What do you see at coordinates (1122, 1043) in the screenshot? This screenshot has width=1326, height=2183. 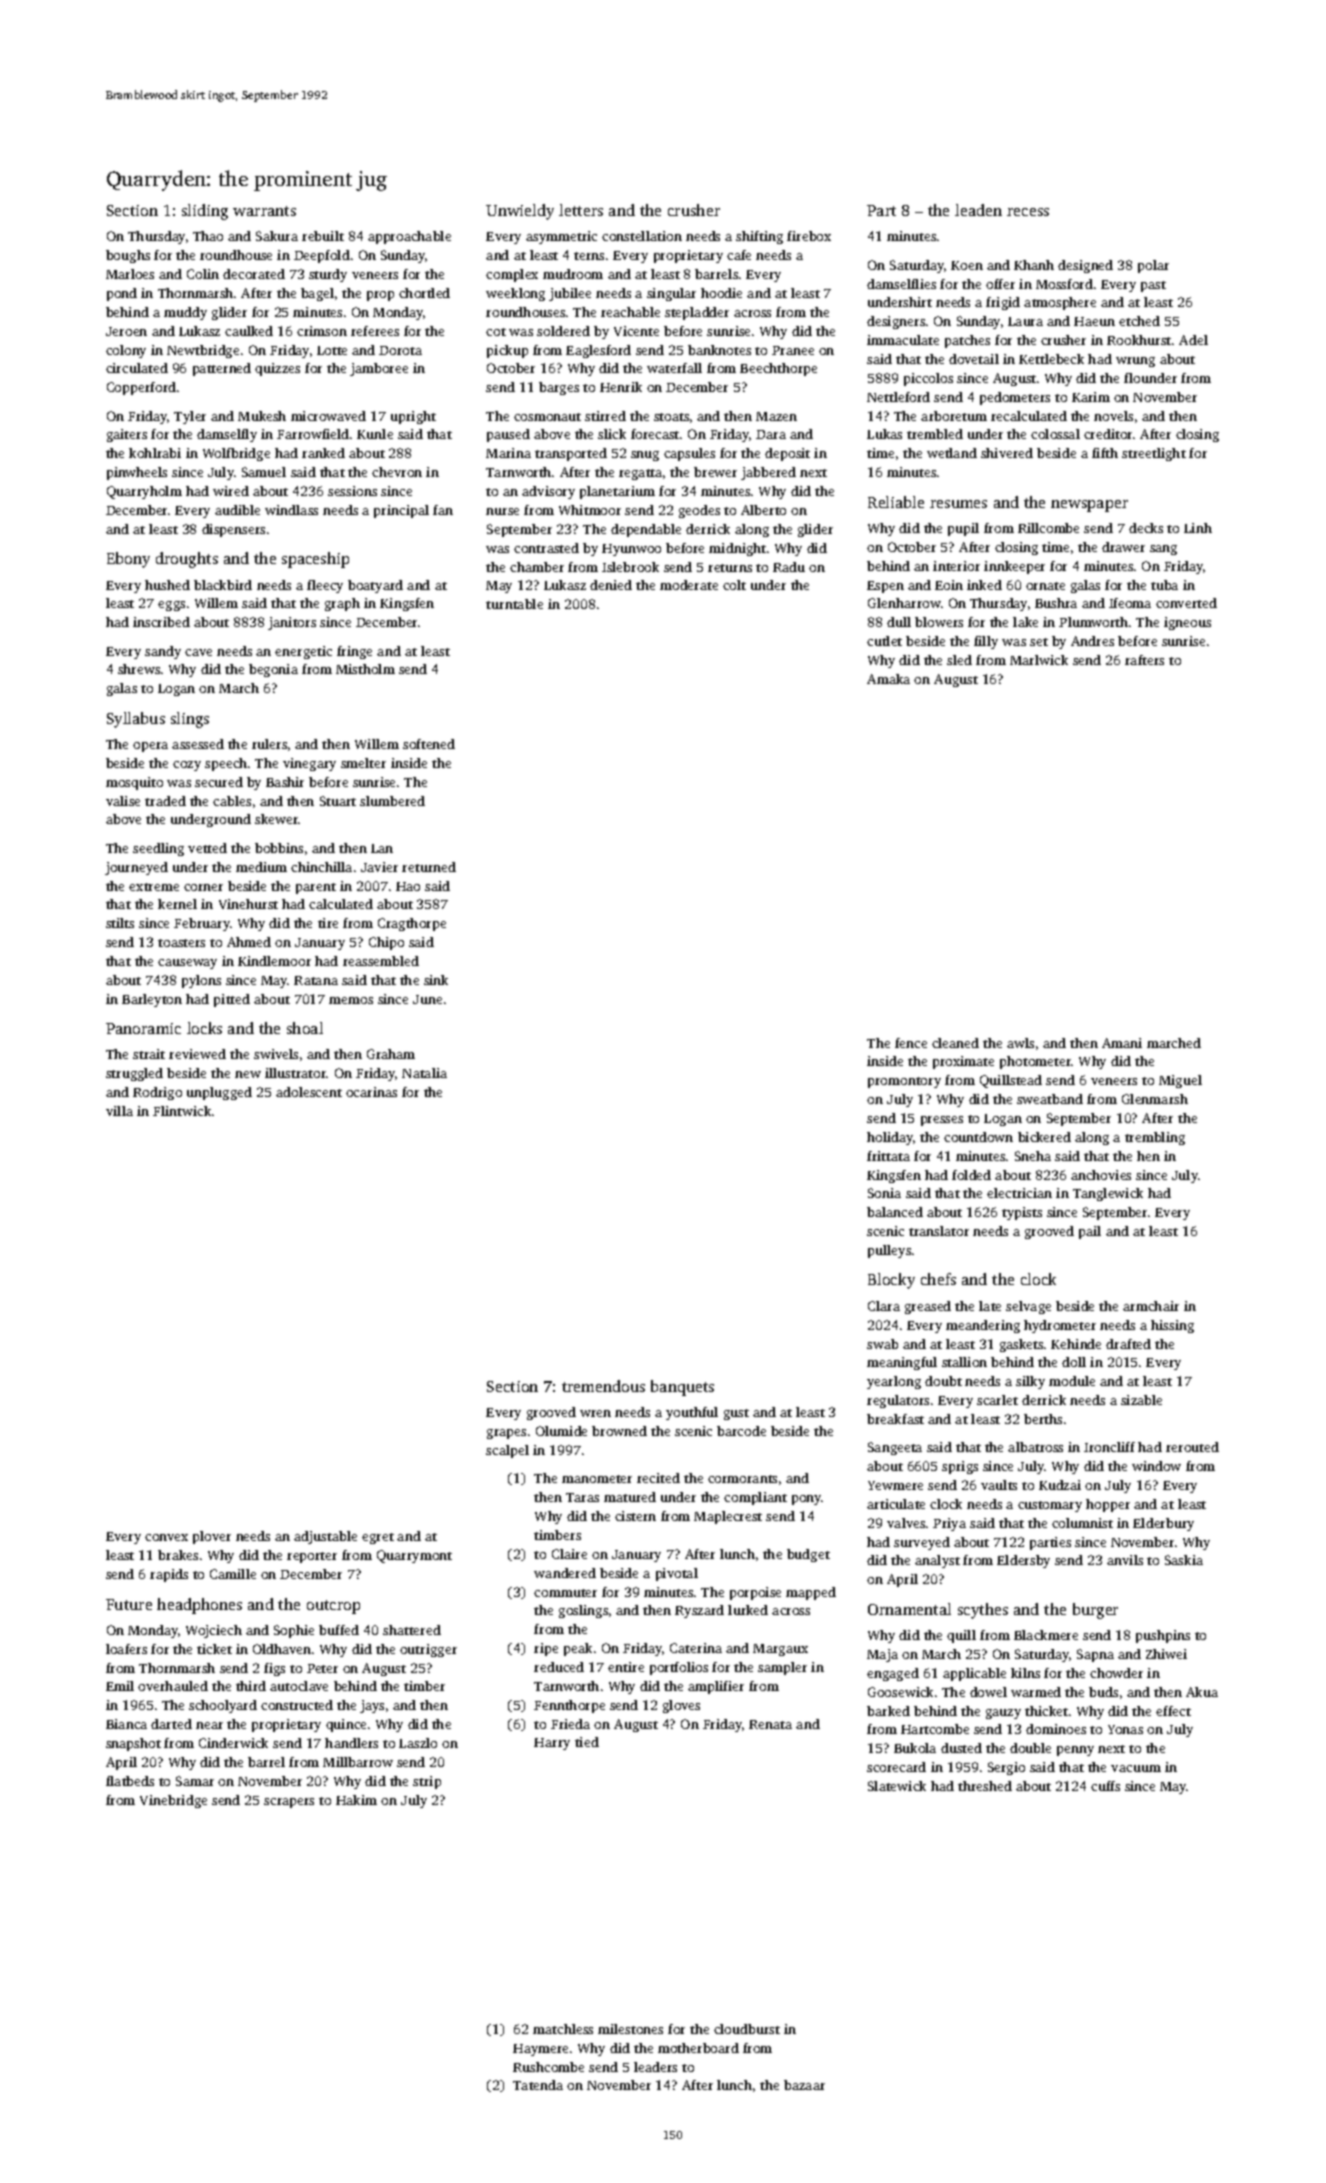 I see `Amani` at bounding box center [1122, 1043].
